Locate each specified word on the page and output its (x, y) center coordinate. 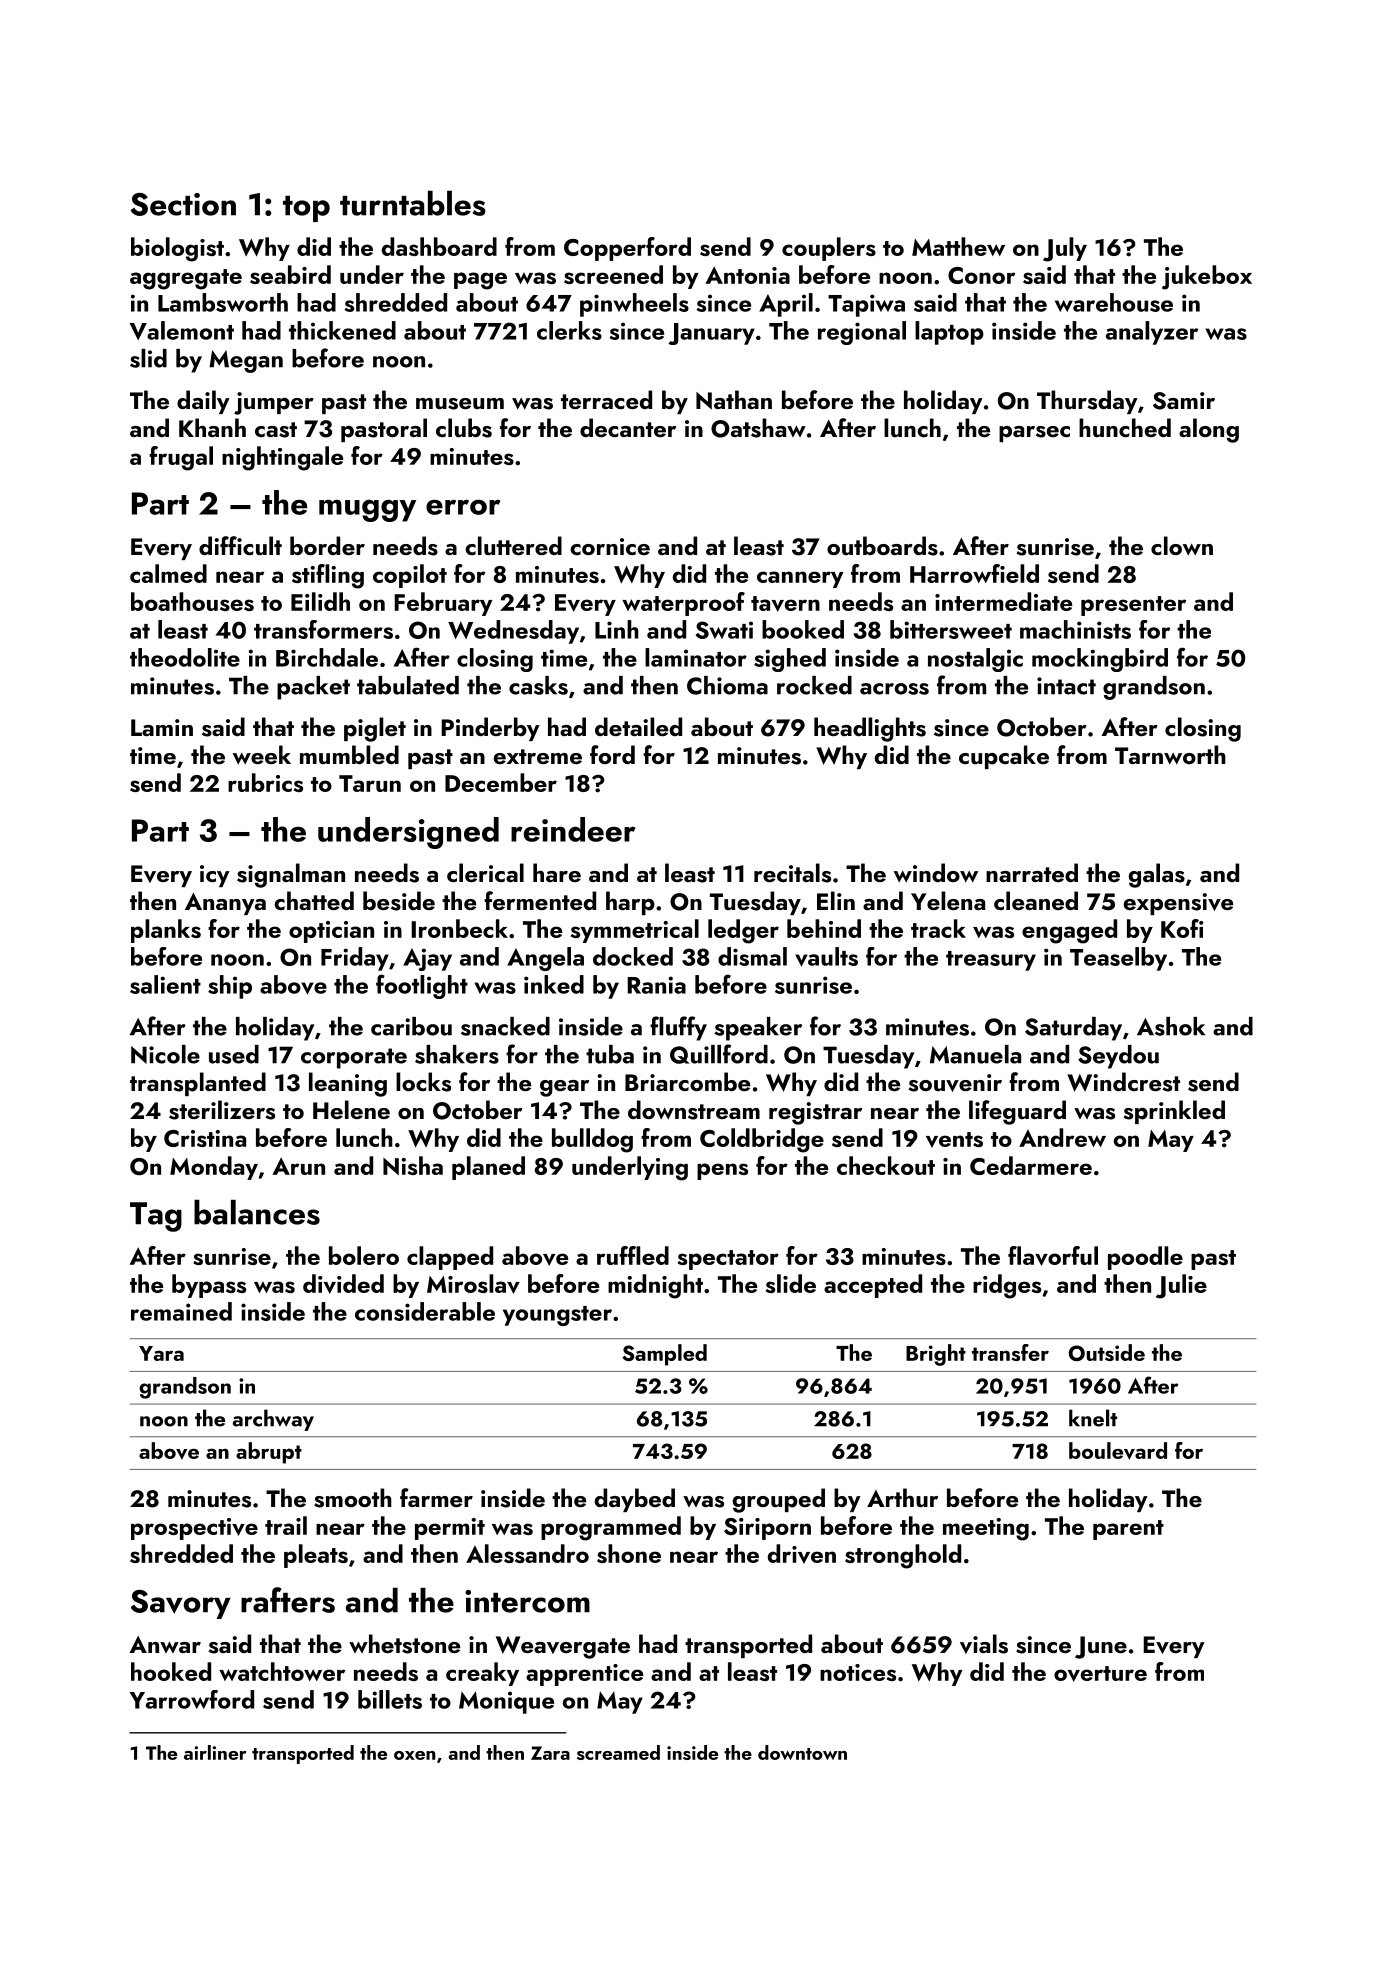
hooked (171, 1671)
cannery (800, 579)
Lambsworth (223, 302)
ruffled (633, 1255)
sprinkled (1174, 1112)
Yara (161, 1353)
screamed (618, 1752)
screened (613, 274)
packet (313, 688)
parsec (1034, 434)
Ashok (1171, 1026)
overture (1100, 1674)
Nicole (165, 1054)
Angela (545, 959)
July (1065, 249)
